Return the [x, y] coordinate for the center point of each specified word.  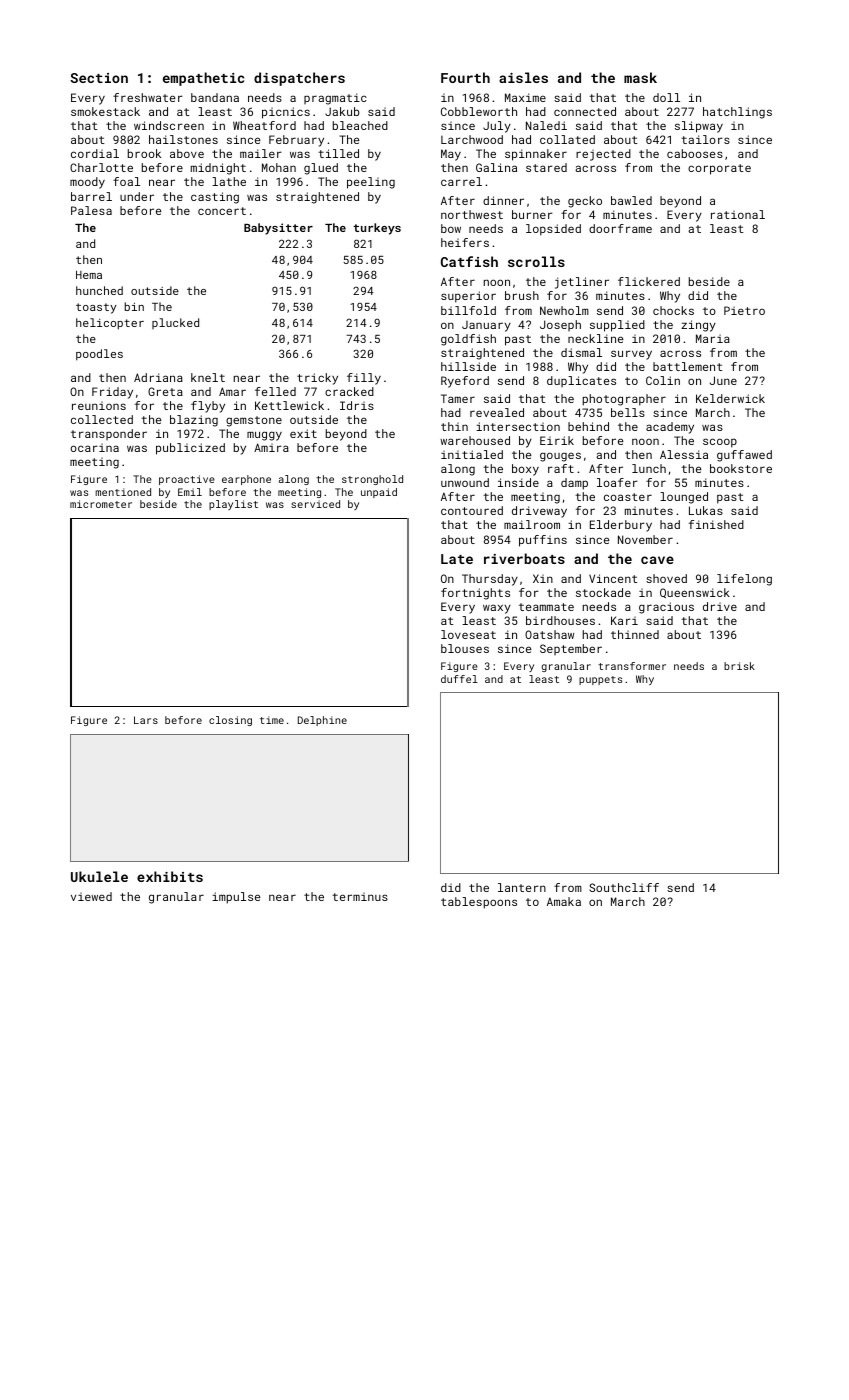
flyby [208, 407]
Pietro [744, 310]
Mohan [279, 167]
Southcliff [624, 887]
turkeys [377, 229]
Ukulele [99, 876]
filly [364, 379]
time [272, 720]
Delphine [322, 721]
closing [230, 721]
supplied [617, 326]
